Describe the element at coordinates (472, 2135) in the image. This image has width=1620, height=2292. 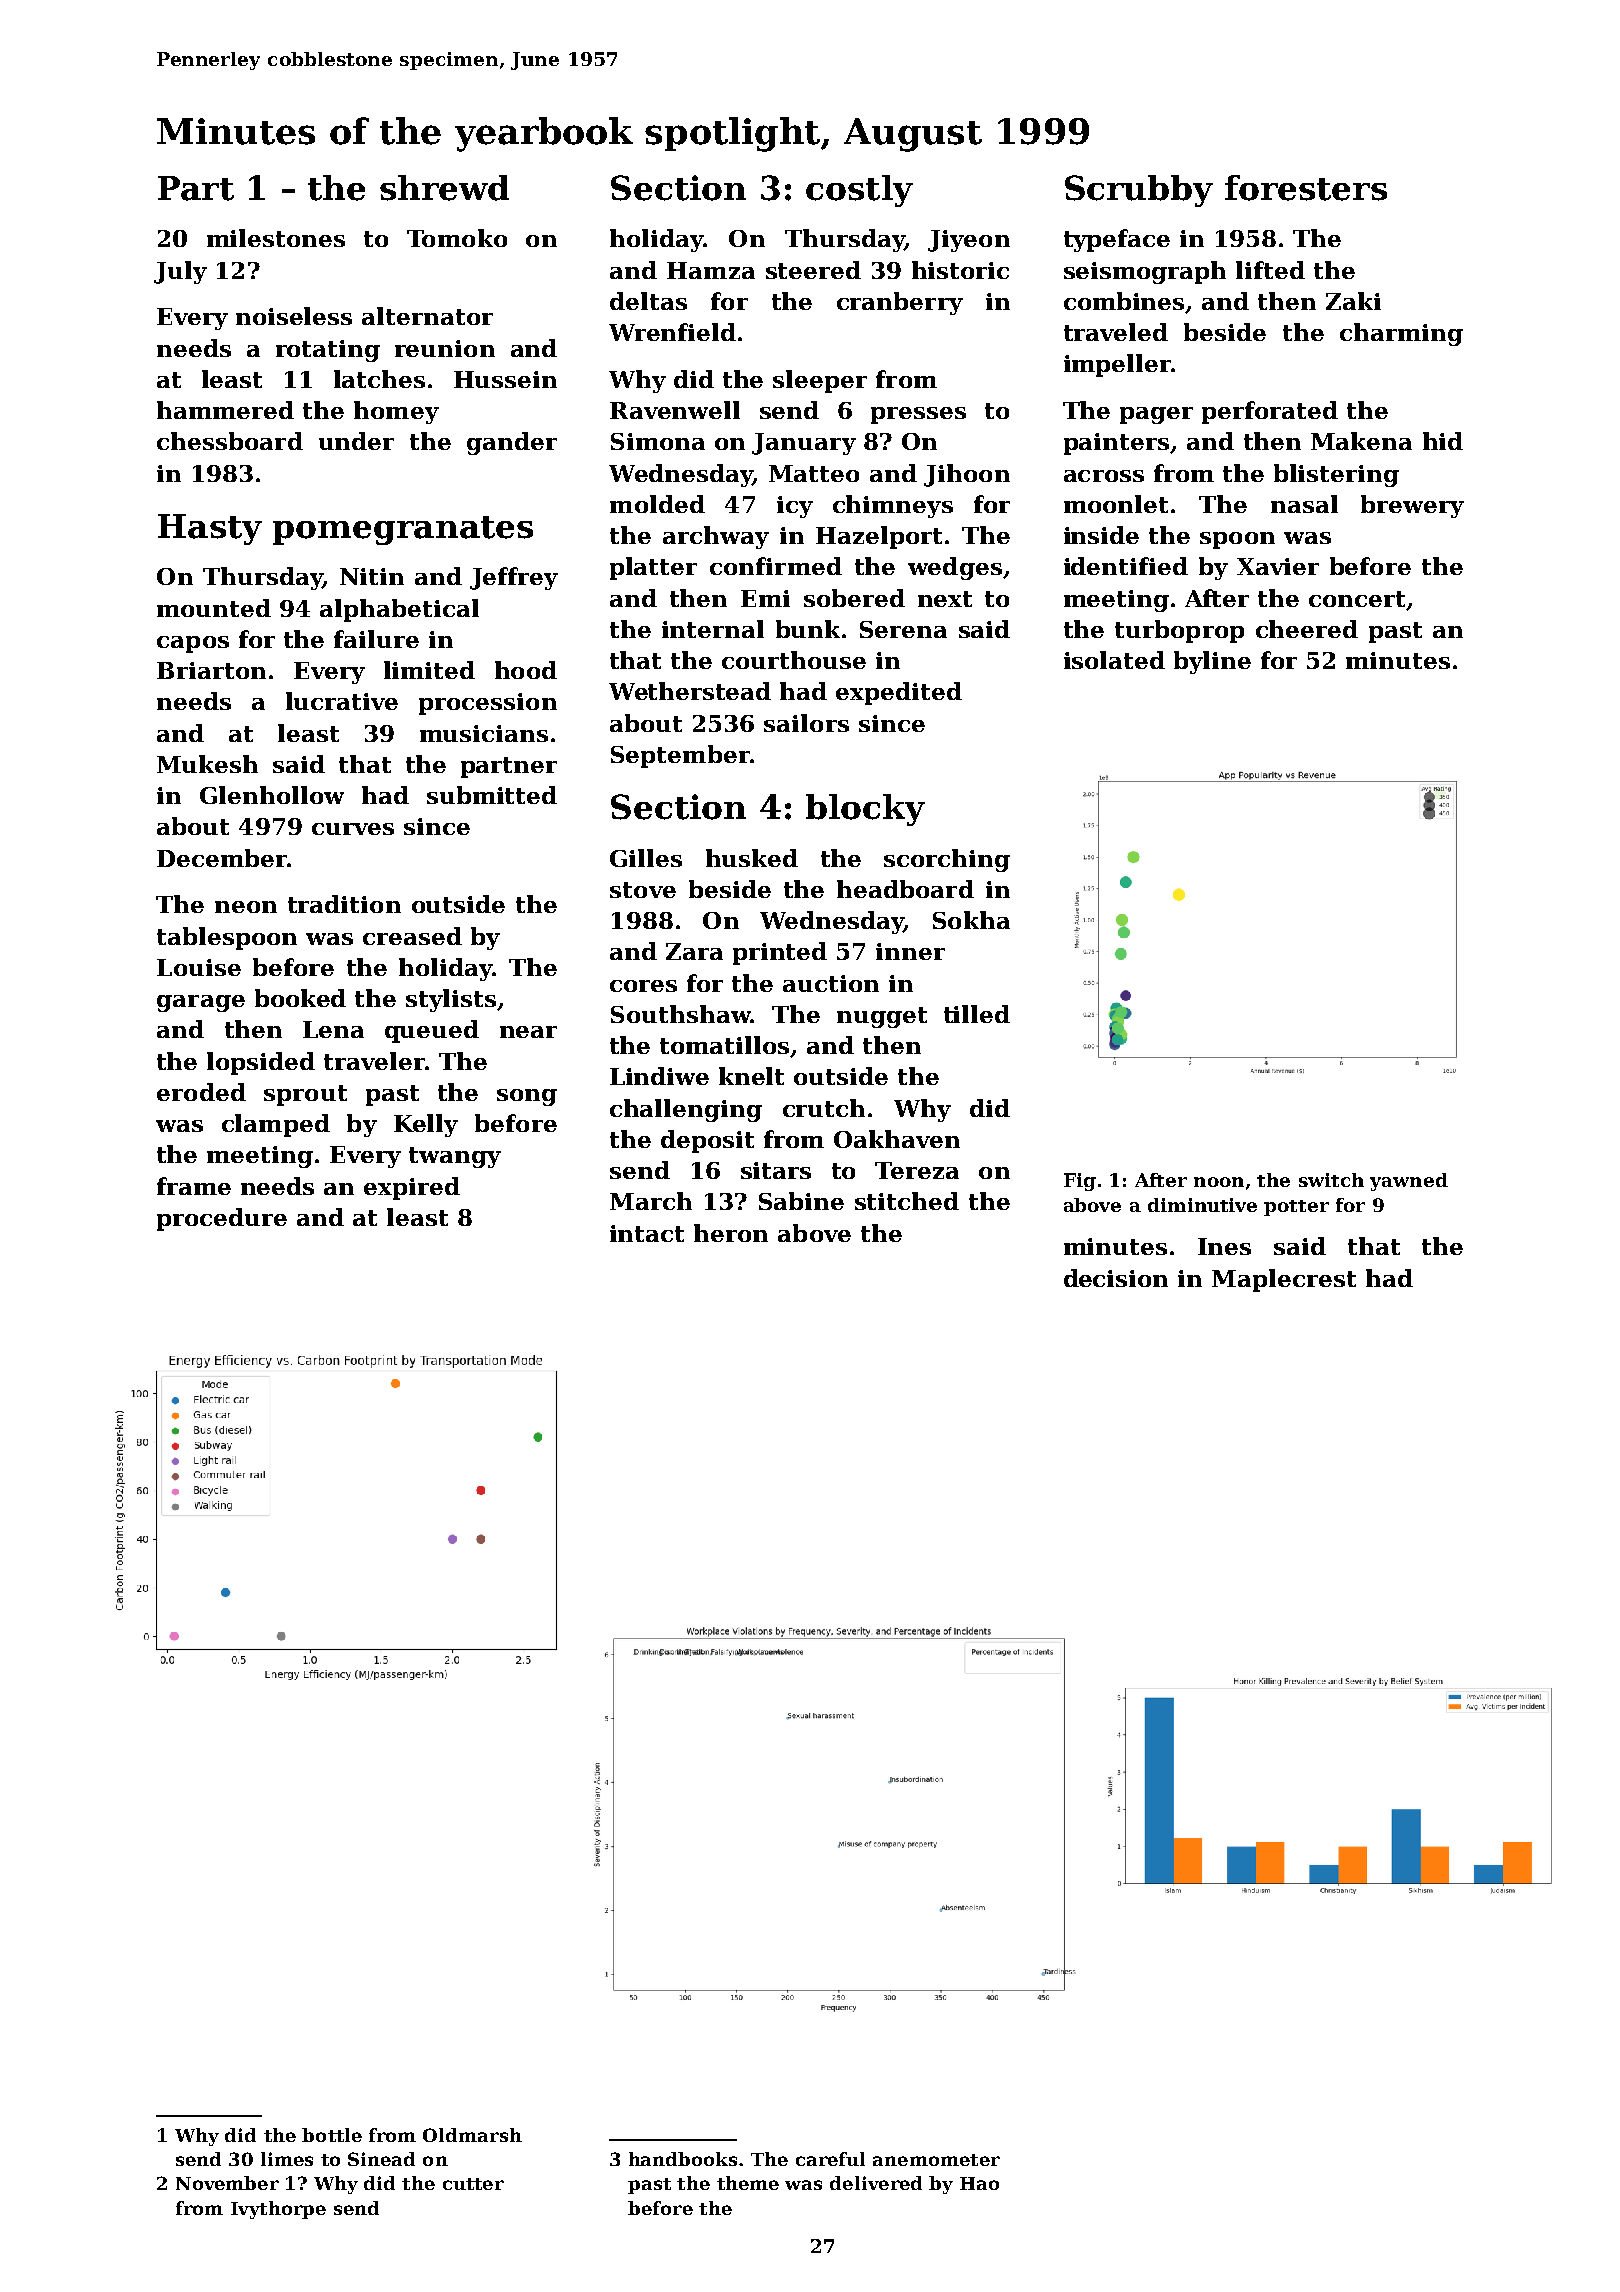
I see `Oldmarsh` at that location.
